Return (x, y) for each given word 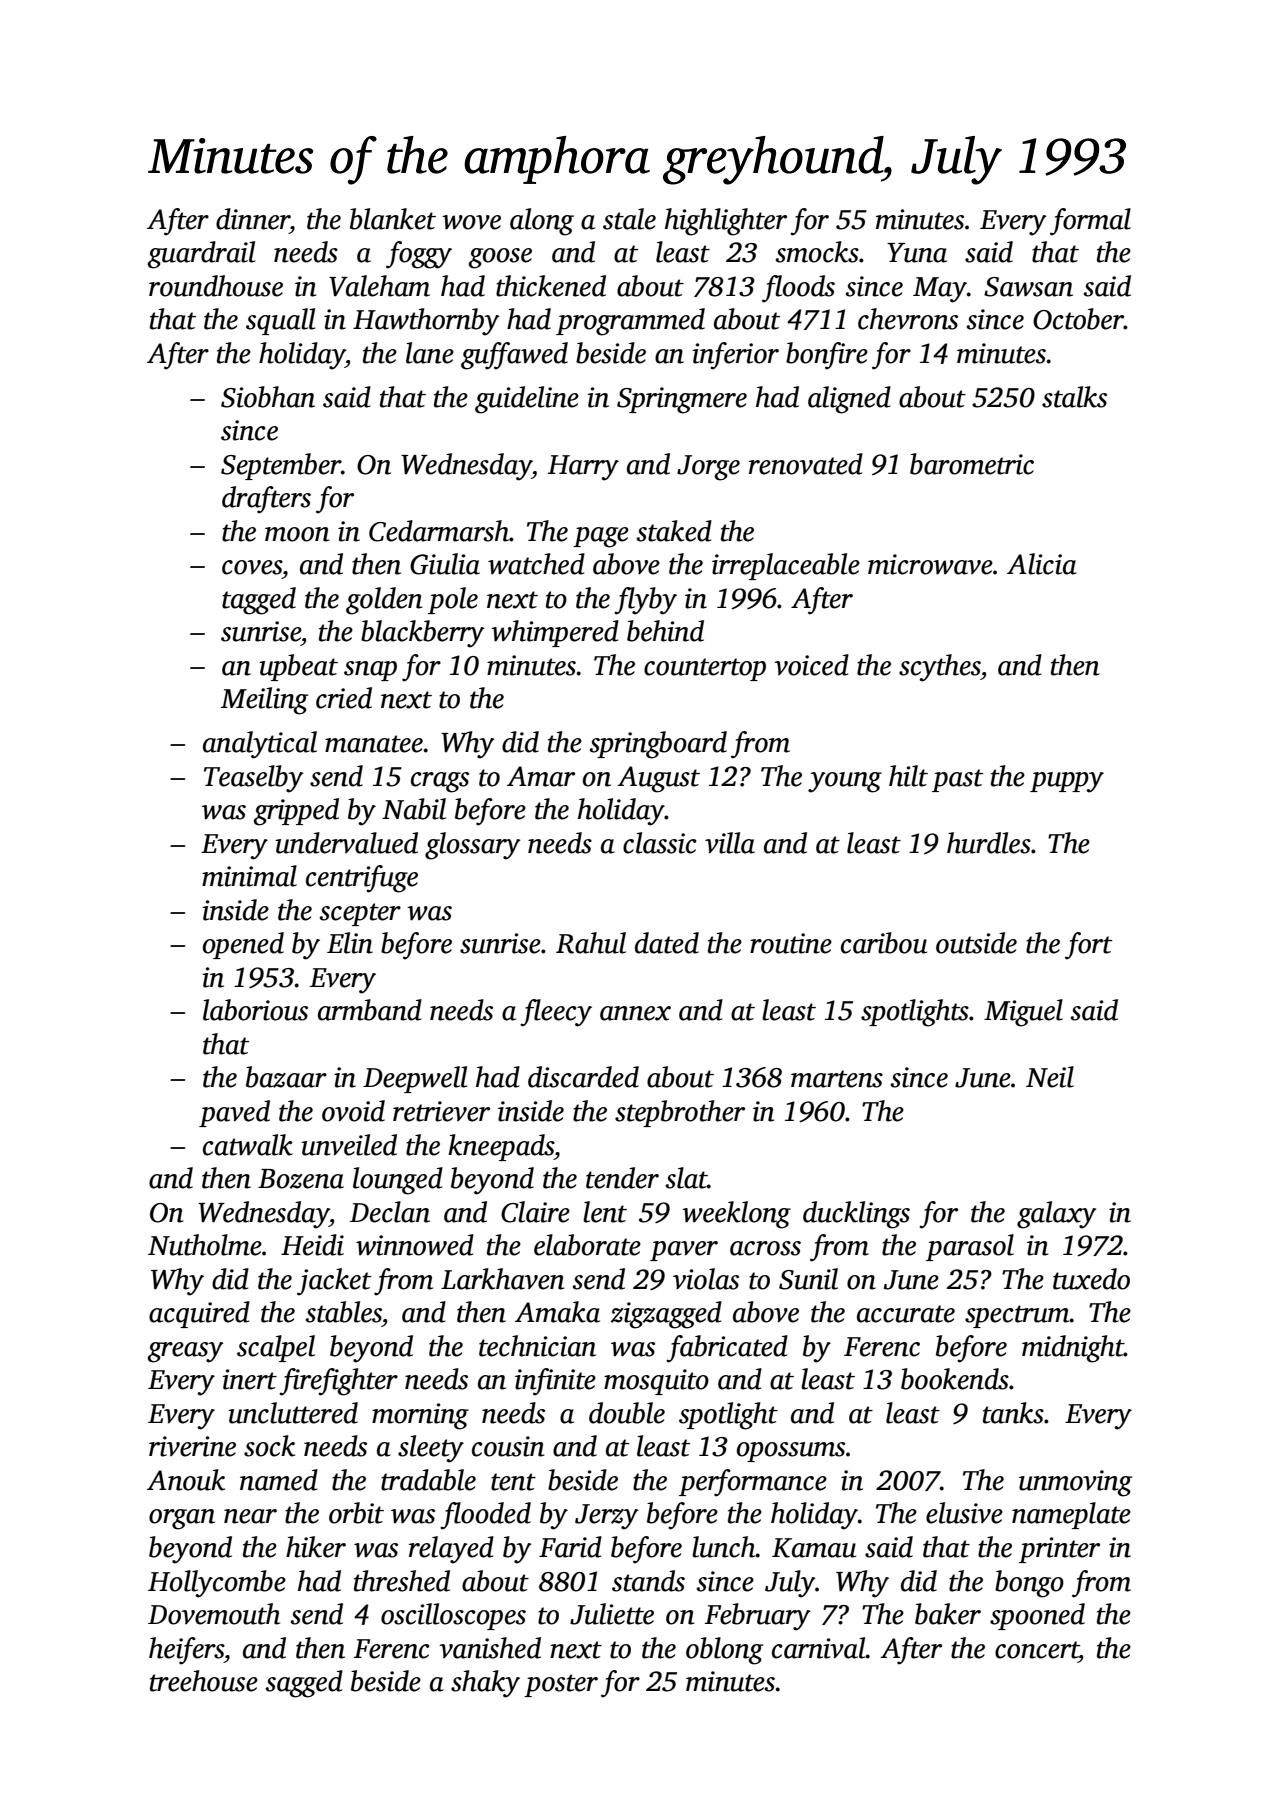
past (957, 780)
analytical (260, 745)
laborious (255, 1010)
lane (430, 353)
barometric (972, 464)
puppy (1067, 782)
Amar (541, 776)
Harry (583, 468)
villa (730, 843)
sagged (304, 1684)
